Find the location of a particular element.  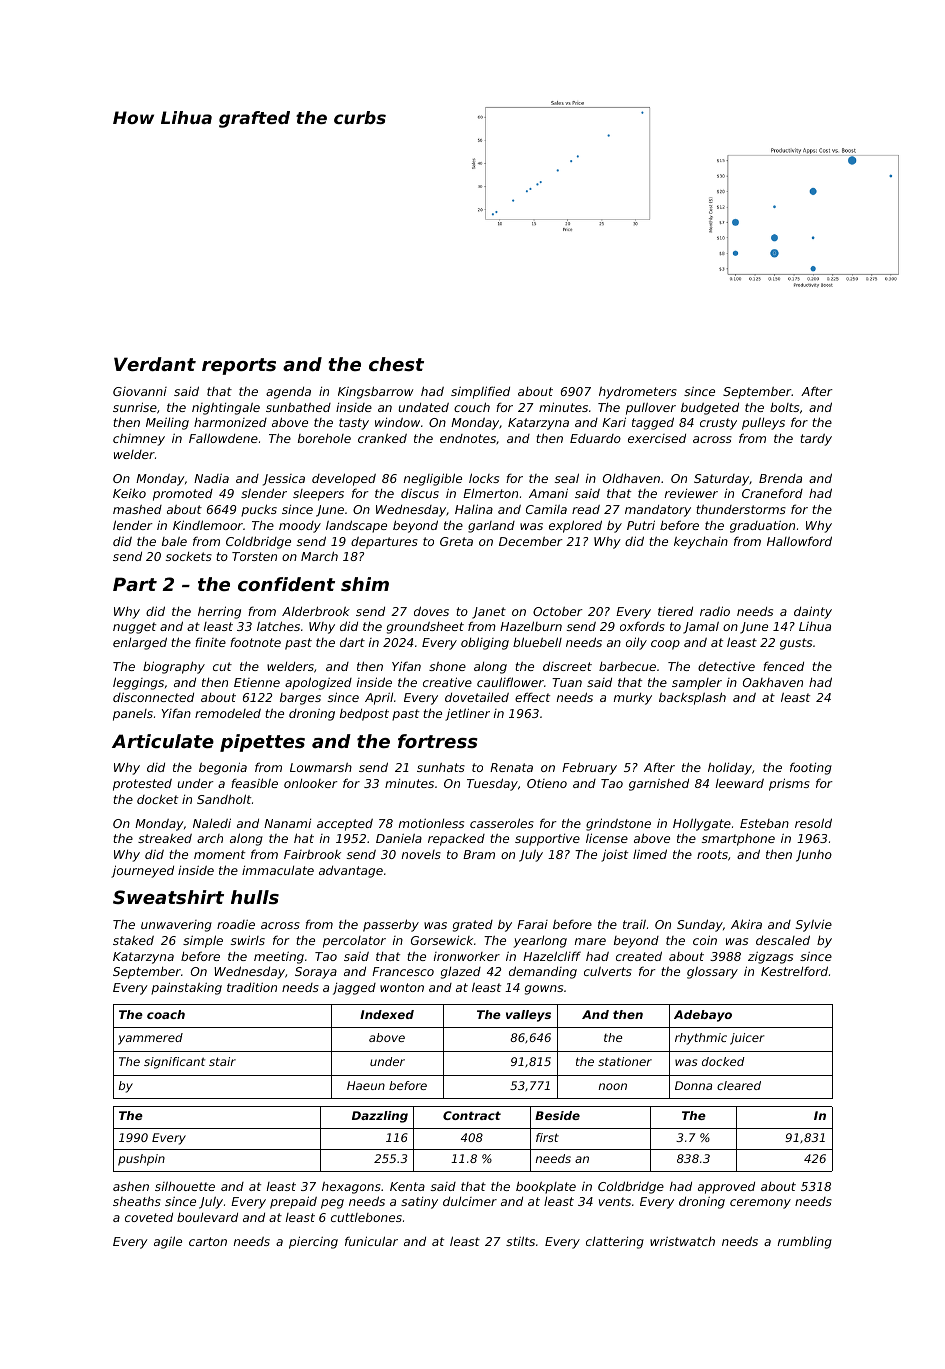

Oakhaven is located at coordinates (773, 682).
